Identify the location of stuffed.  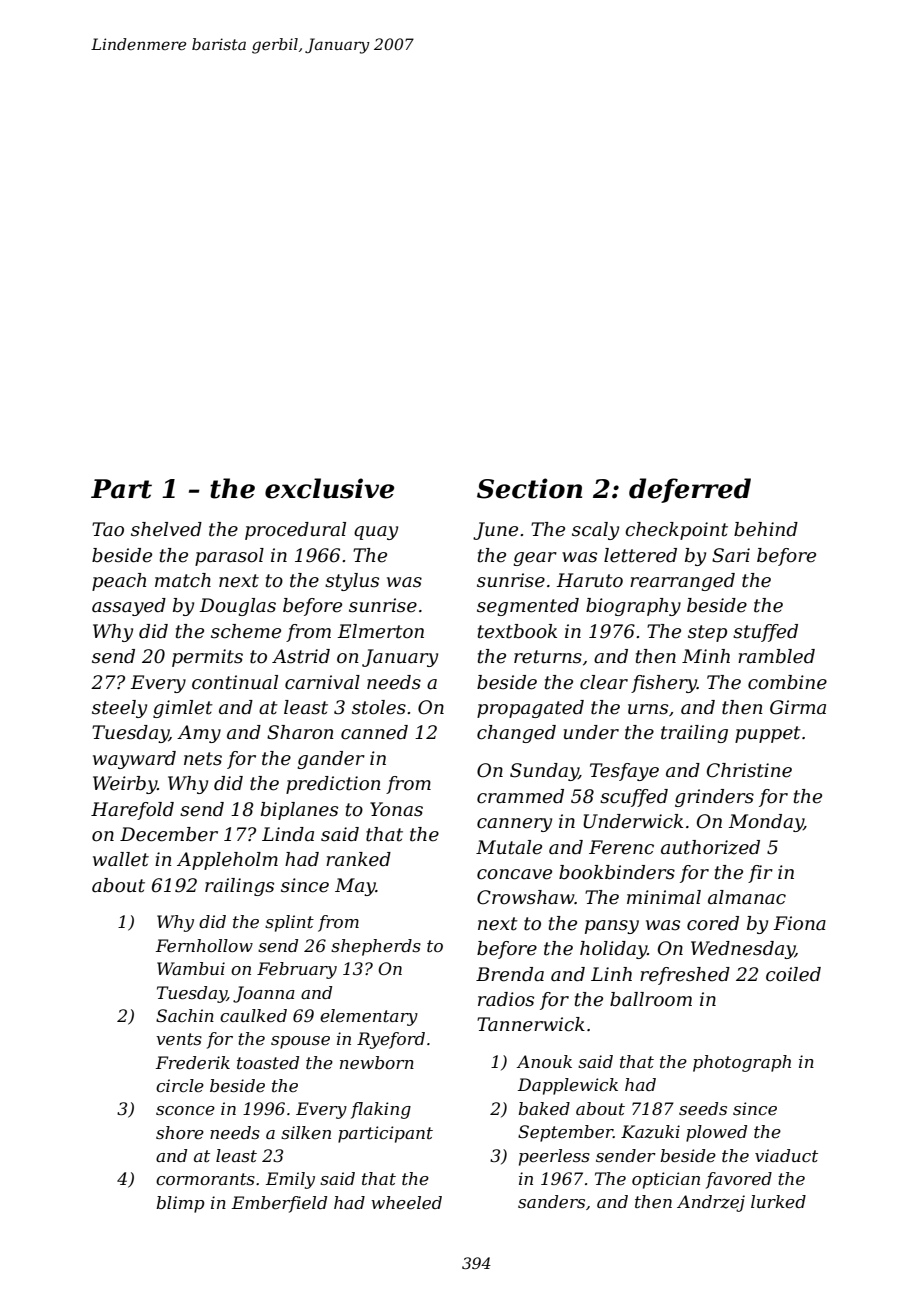
(765, 633).
